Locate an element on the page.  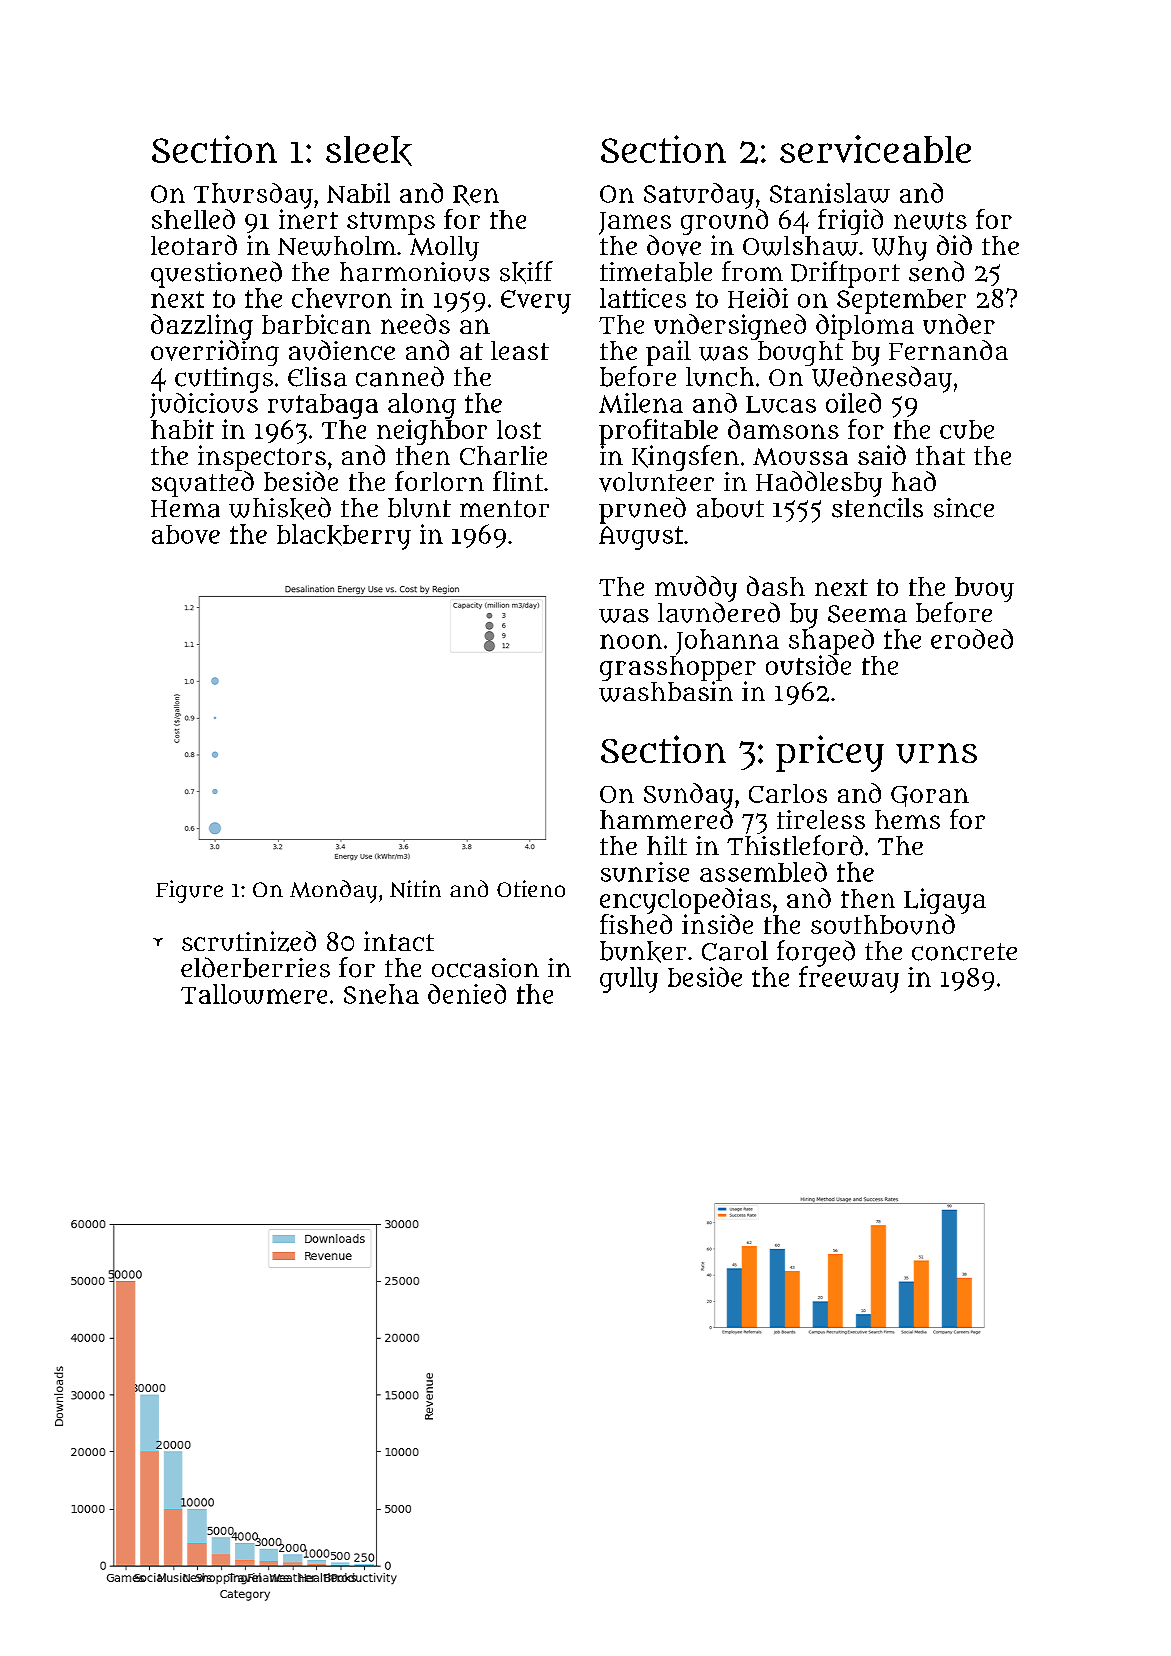
muddy is located at coordinates (696, 589).
